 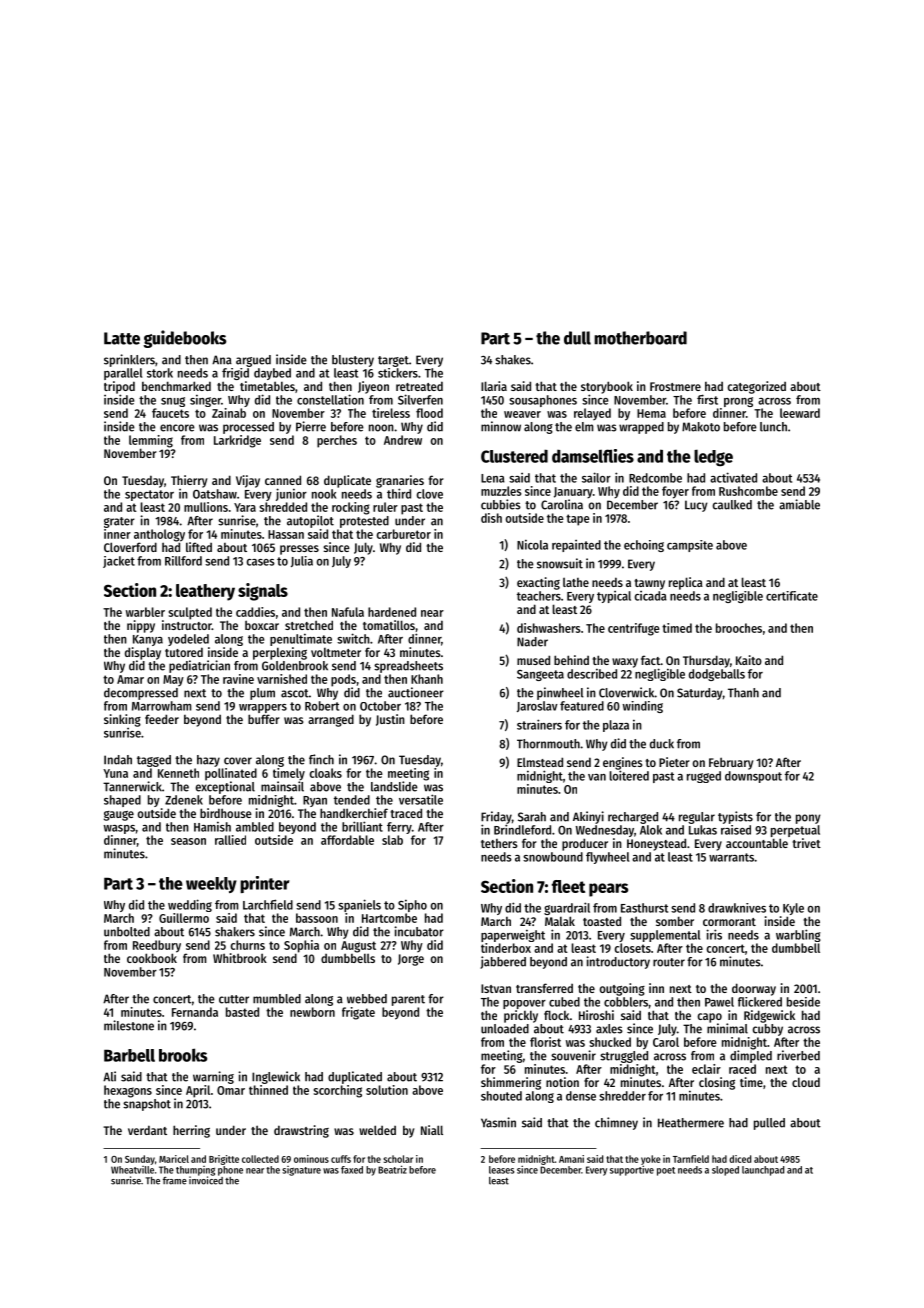 I want to click on wrappers, so click(x=263, y=708).
